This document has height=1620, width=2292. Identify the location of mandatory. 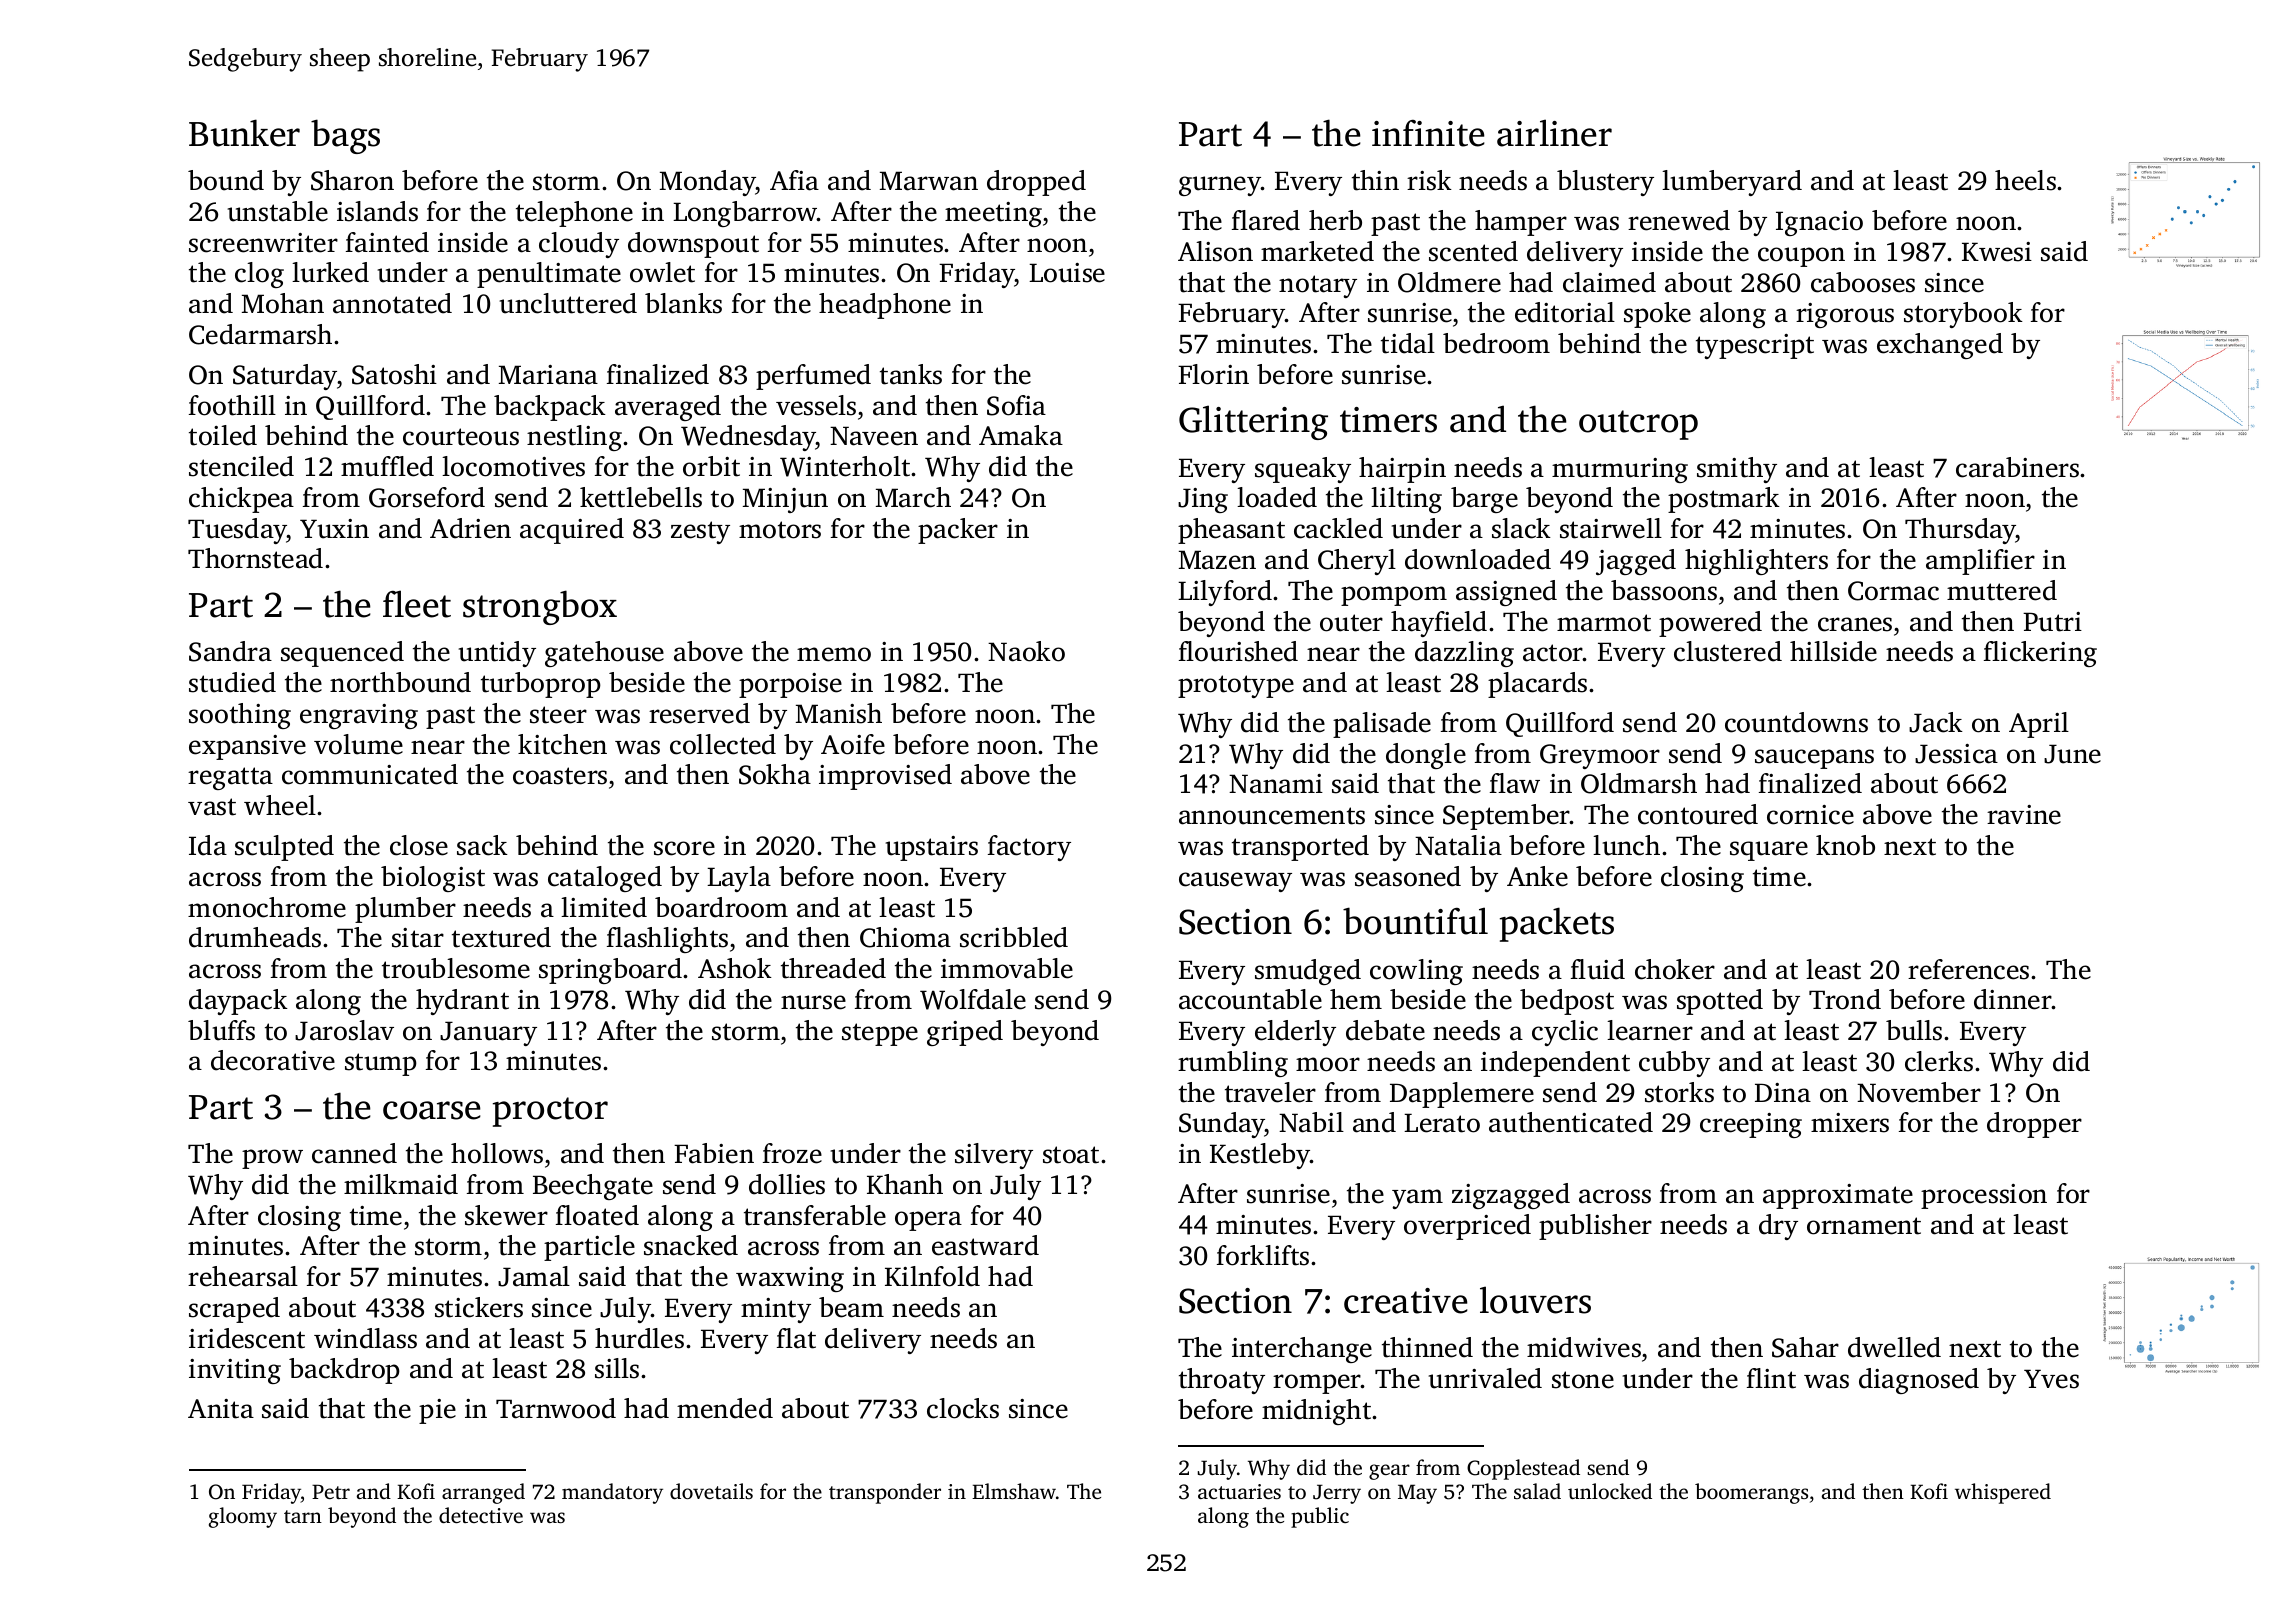
(612, 1493).
